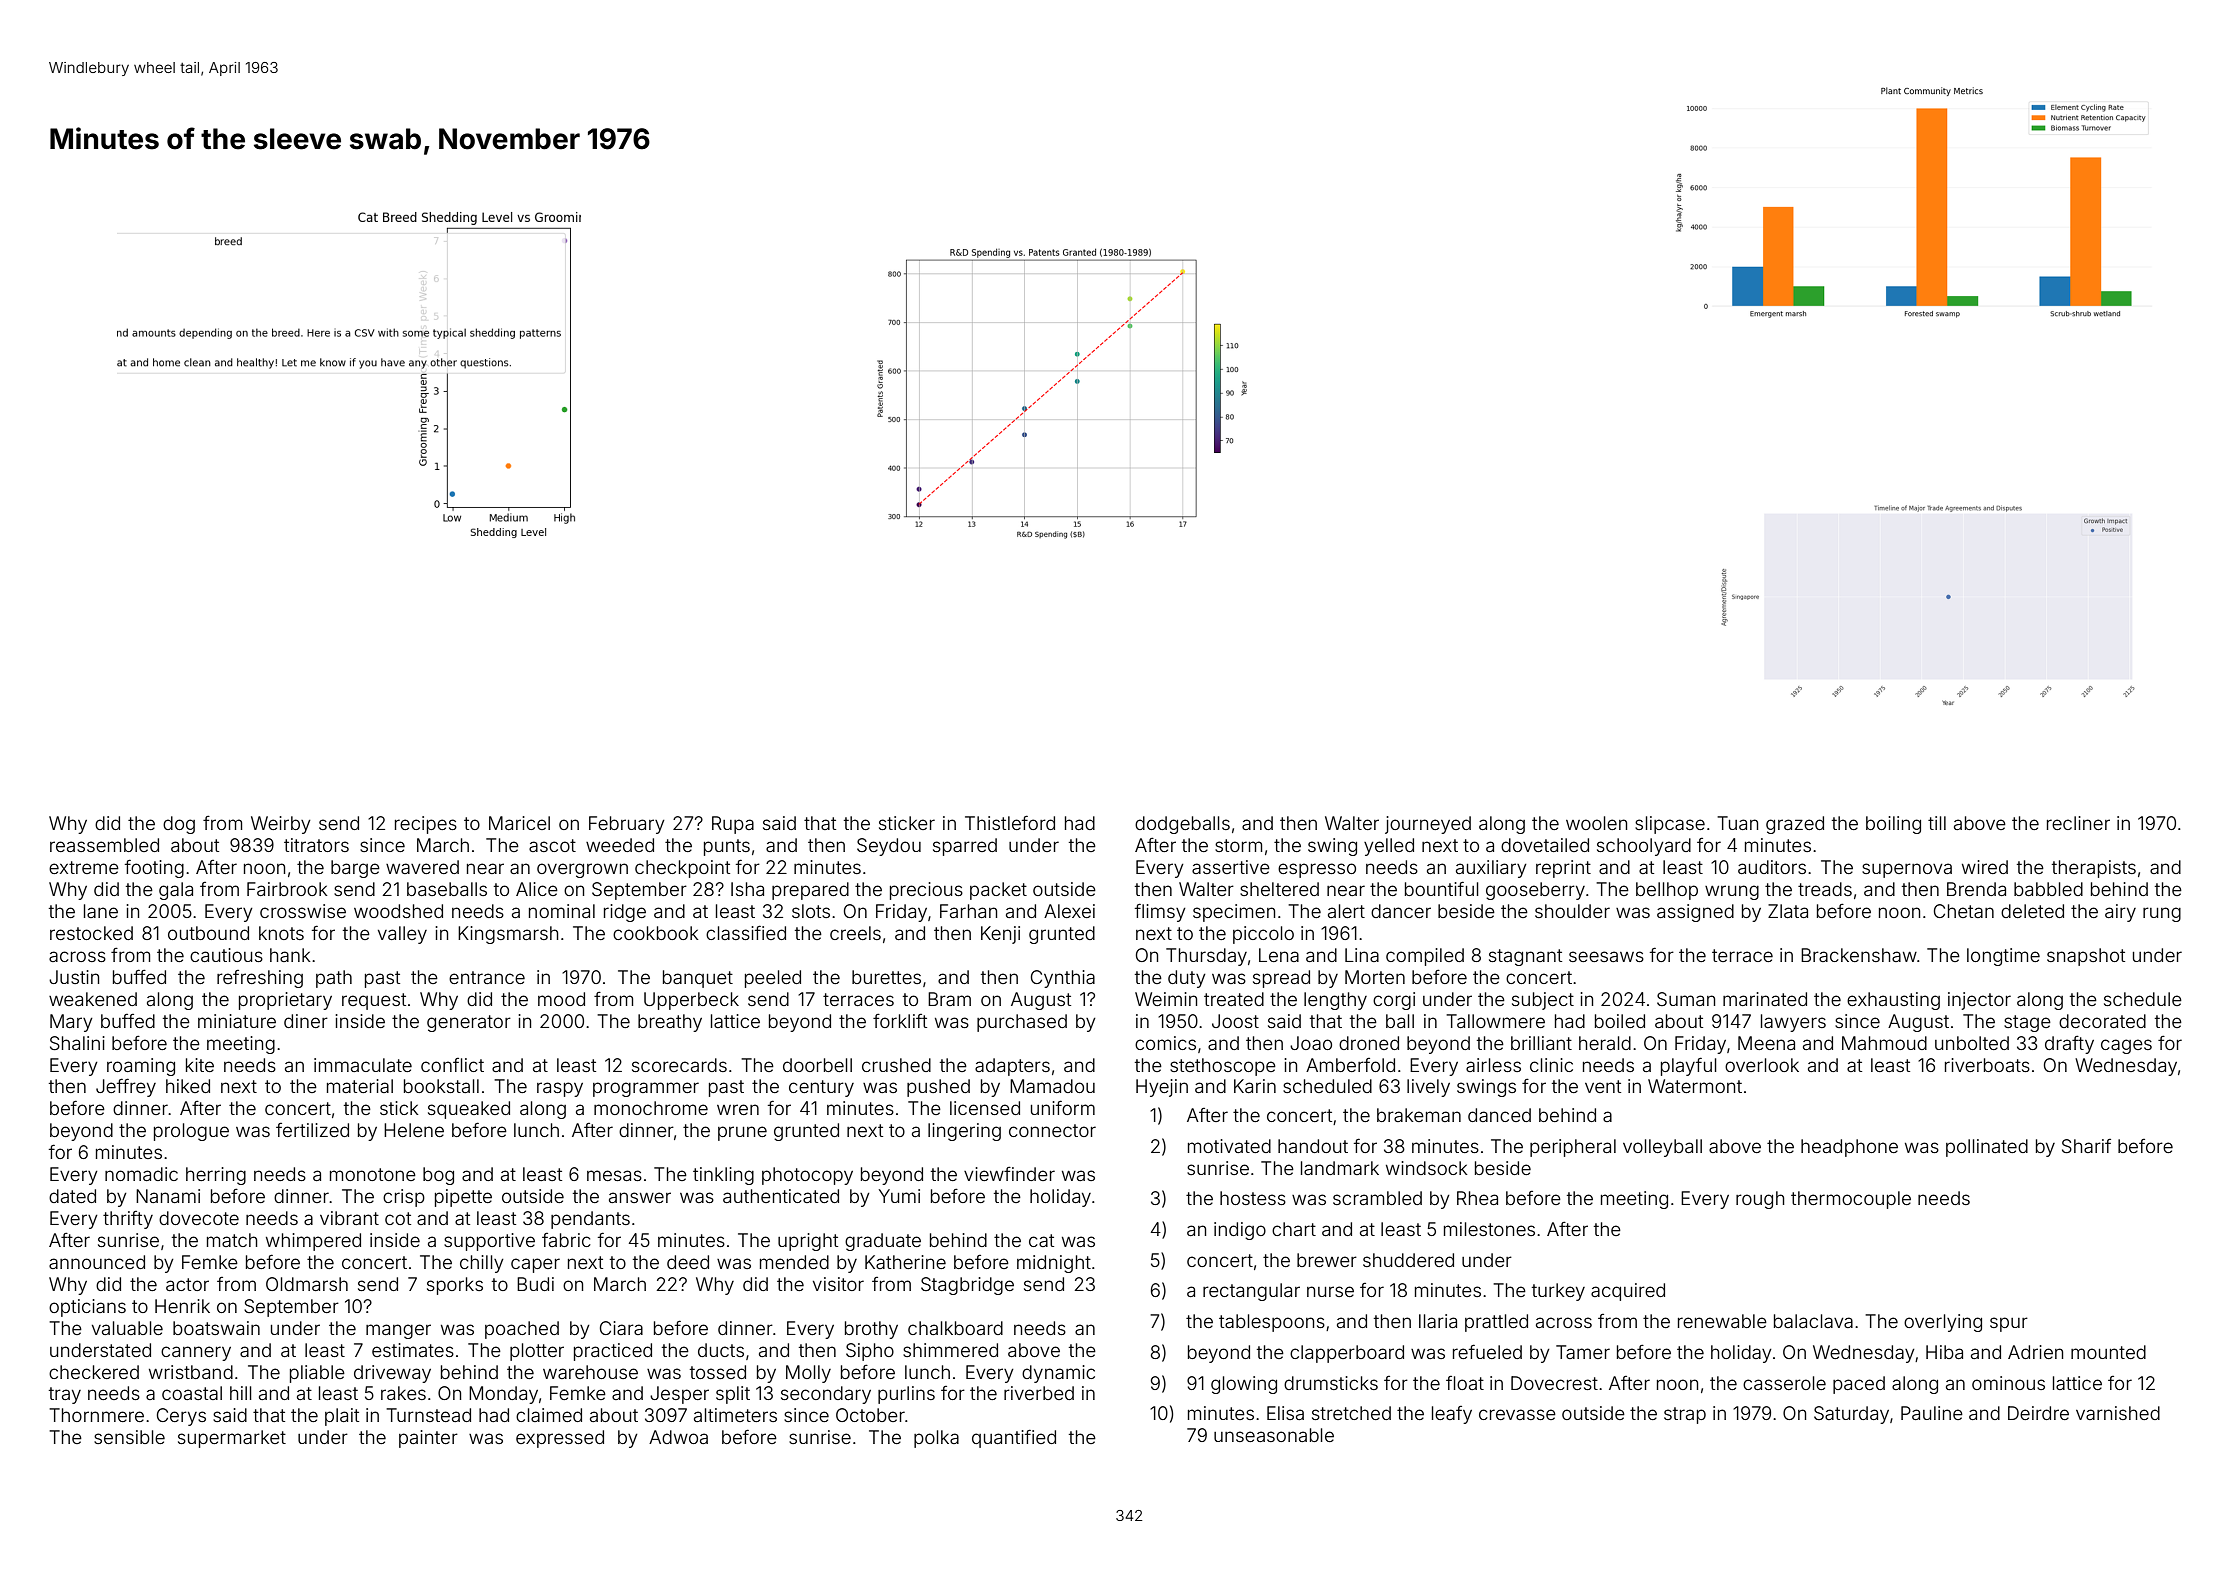  I want to click on checkered, so click(94, 1372).
